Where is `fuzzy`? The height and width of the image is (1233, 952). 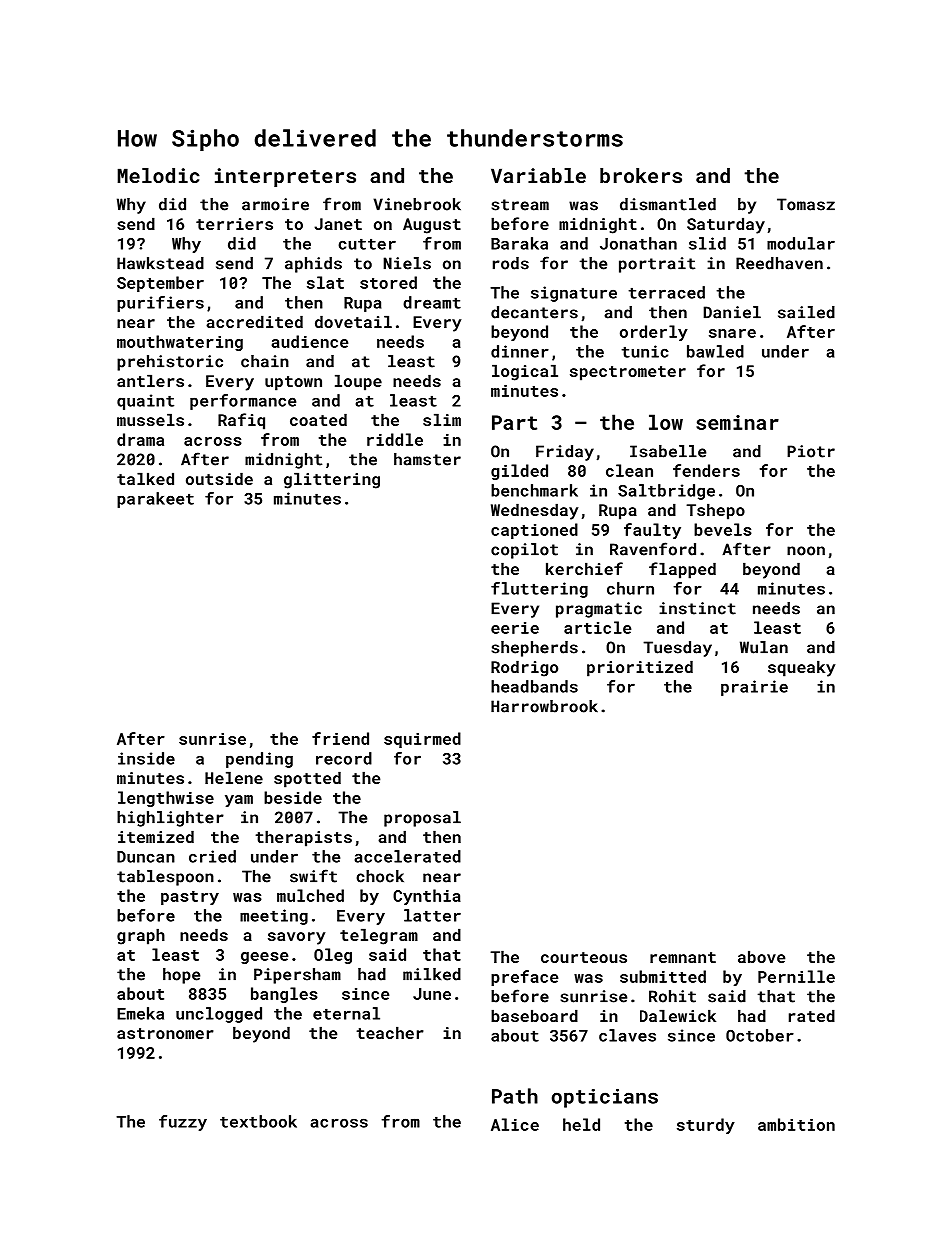 fuzzy is located at coordinates (183, 1123).
